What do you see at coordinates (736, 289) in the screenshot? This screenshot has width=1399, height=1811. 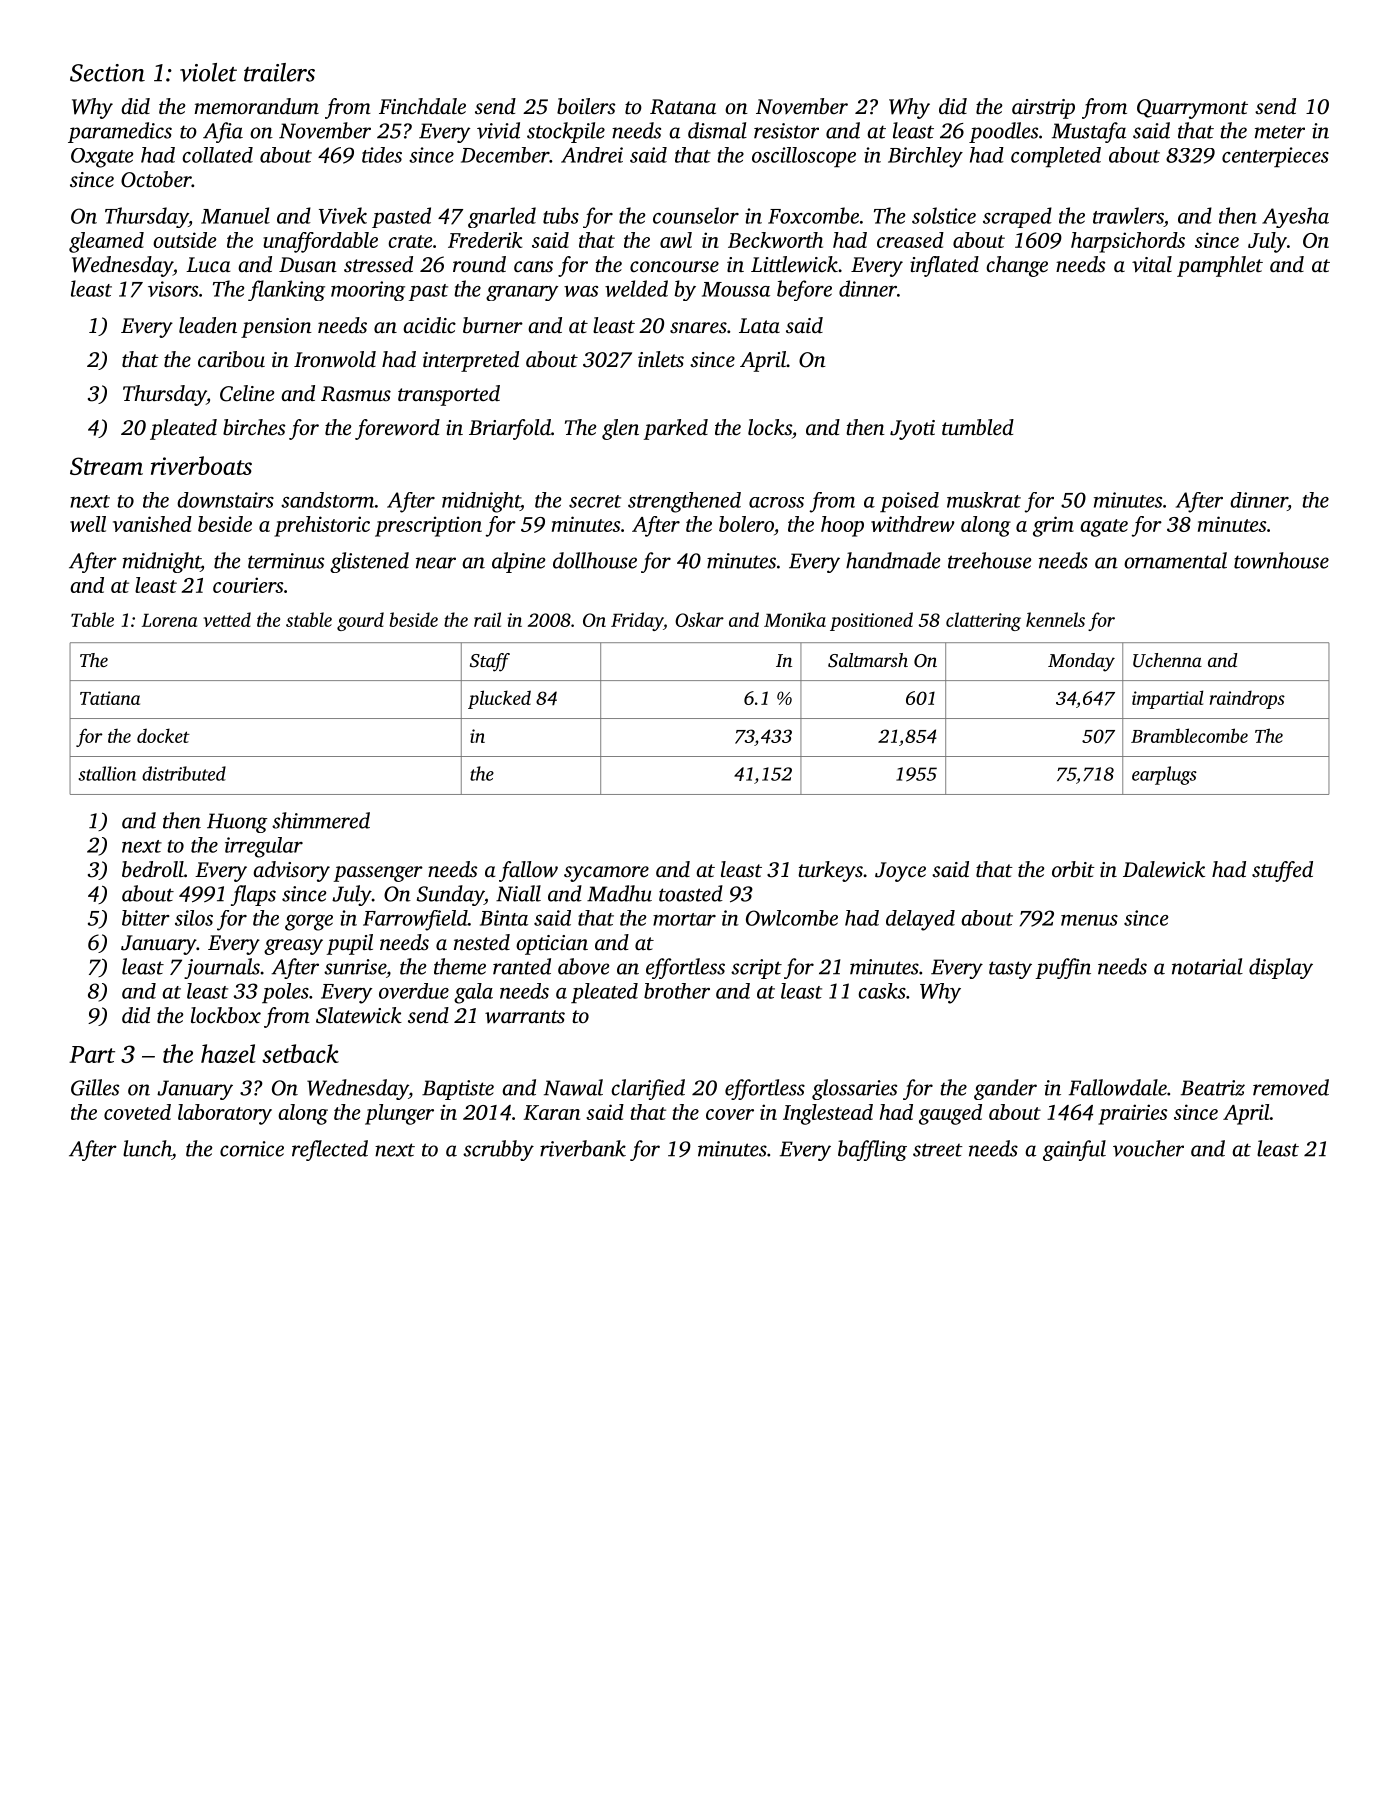 I see `Moussa` at bounding box center [736, 289].
